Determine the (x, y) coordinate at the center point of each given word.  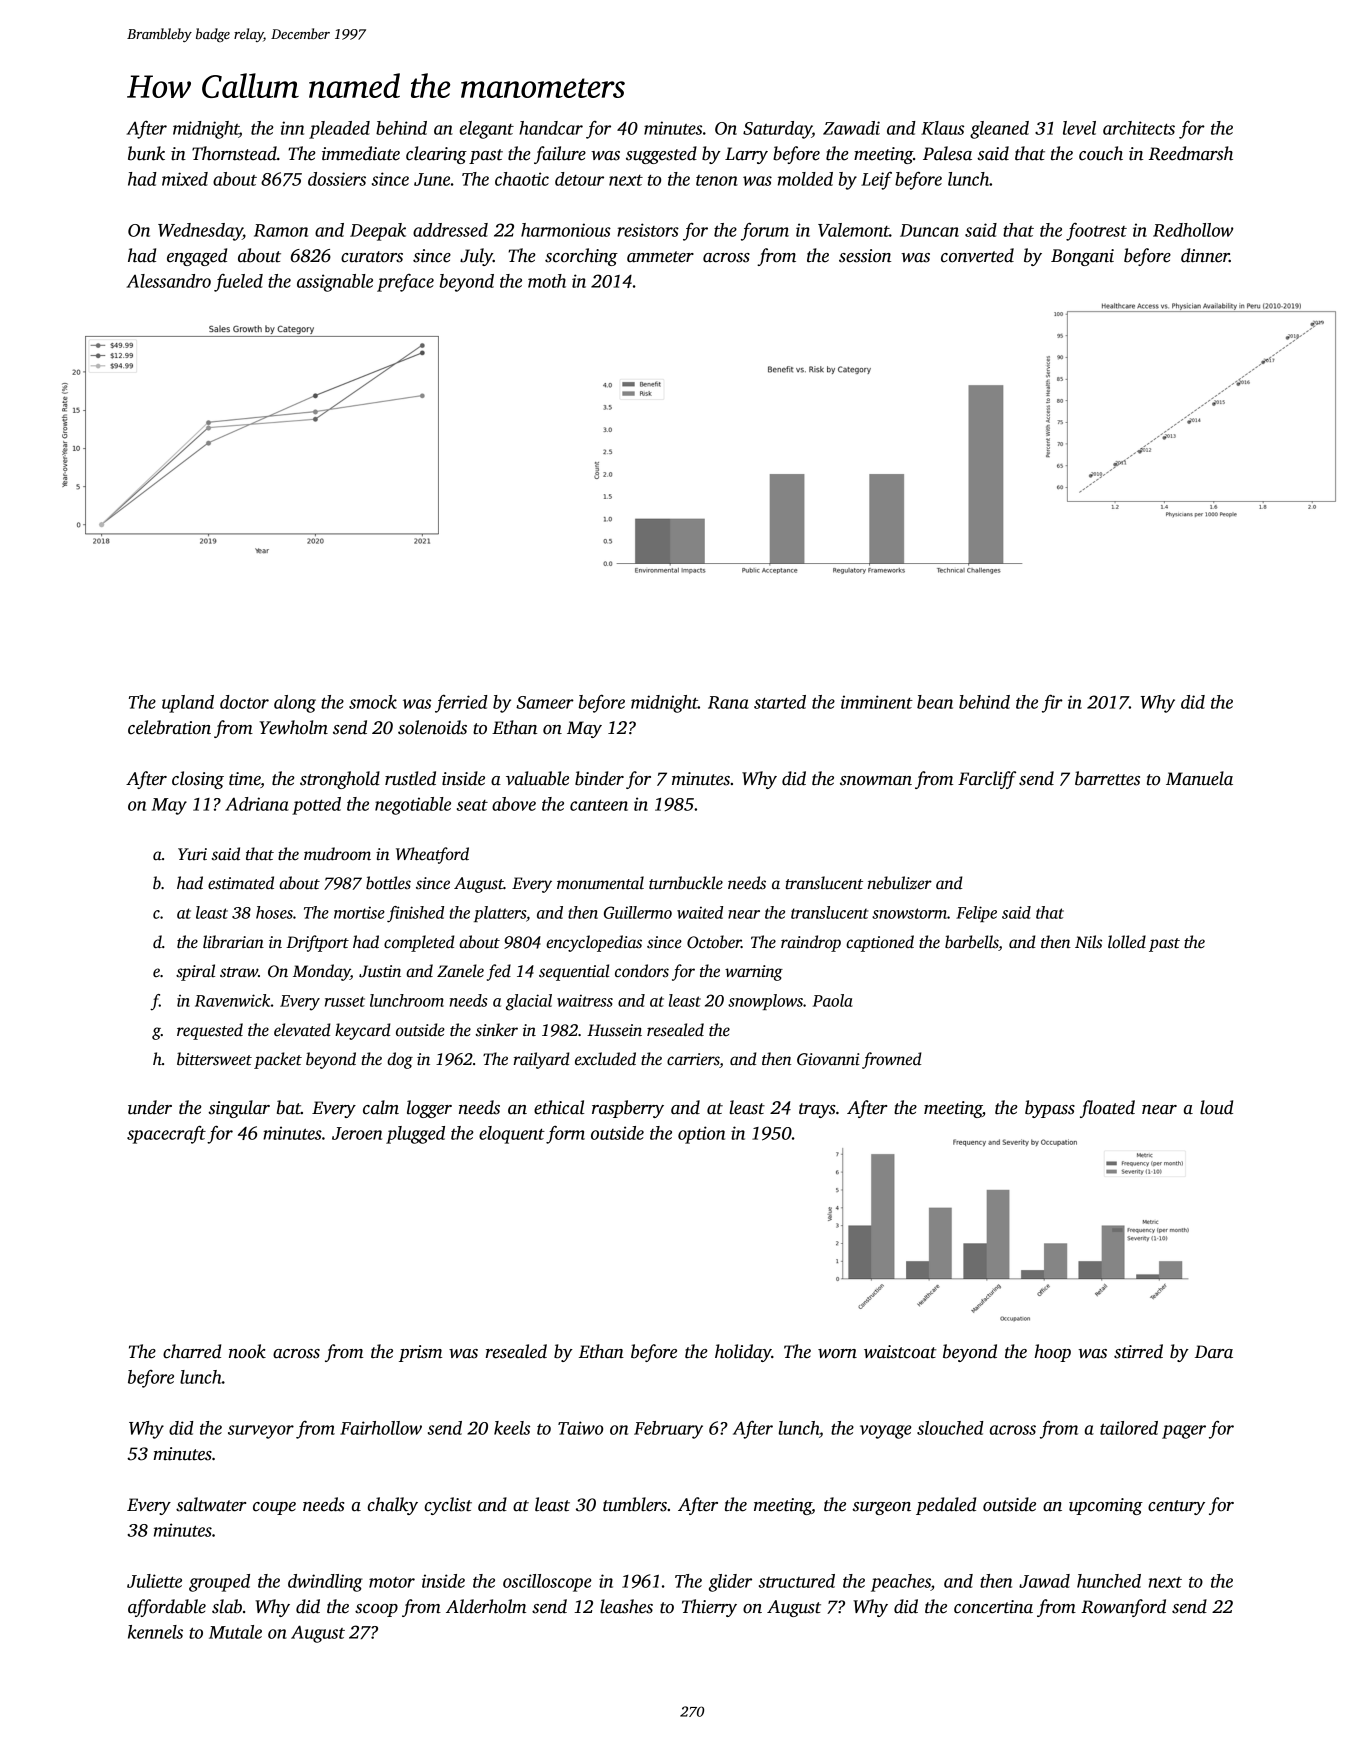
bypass (1050, 1109)
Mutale (235, 1632)
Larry (746, 155)
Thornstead (234, 153)
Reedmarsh (1191, 153)
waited (700, 912)
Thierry (709, 1608)
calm (381, 1107)
